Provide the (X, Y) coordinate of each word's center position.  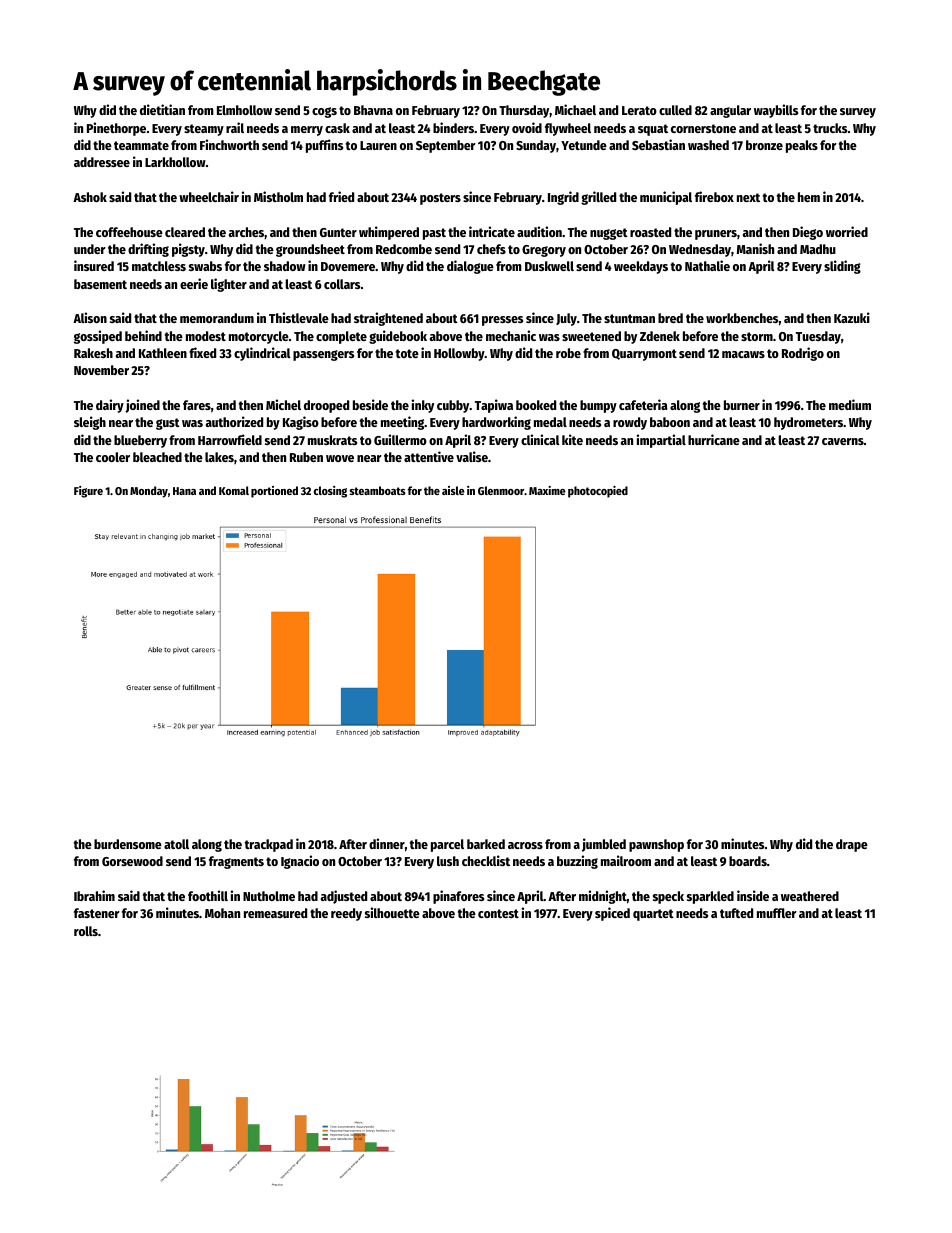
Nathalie (707, 265)
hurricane (714, 439)
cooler (113, 457)
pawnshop (656, 845)
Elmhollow (244, 110)
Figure (88, 492)
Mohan (222, 913)
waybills (776, 111)
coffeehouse (129, 232)
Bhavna (373, 110)
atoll (176, 844)
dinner (387, 843)
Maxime (547, 490)
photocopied (598, 492)
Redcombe (404, 249)
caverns (843, 441)
